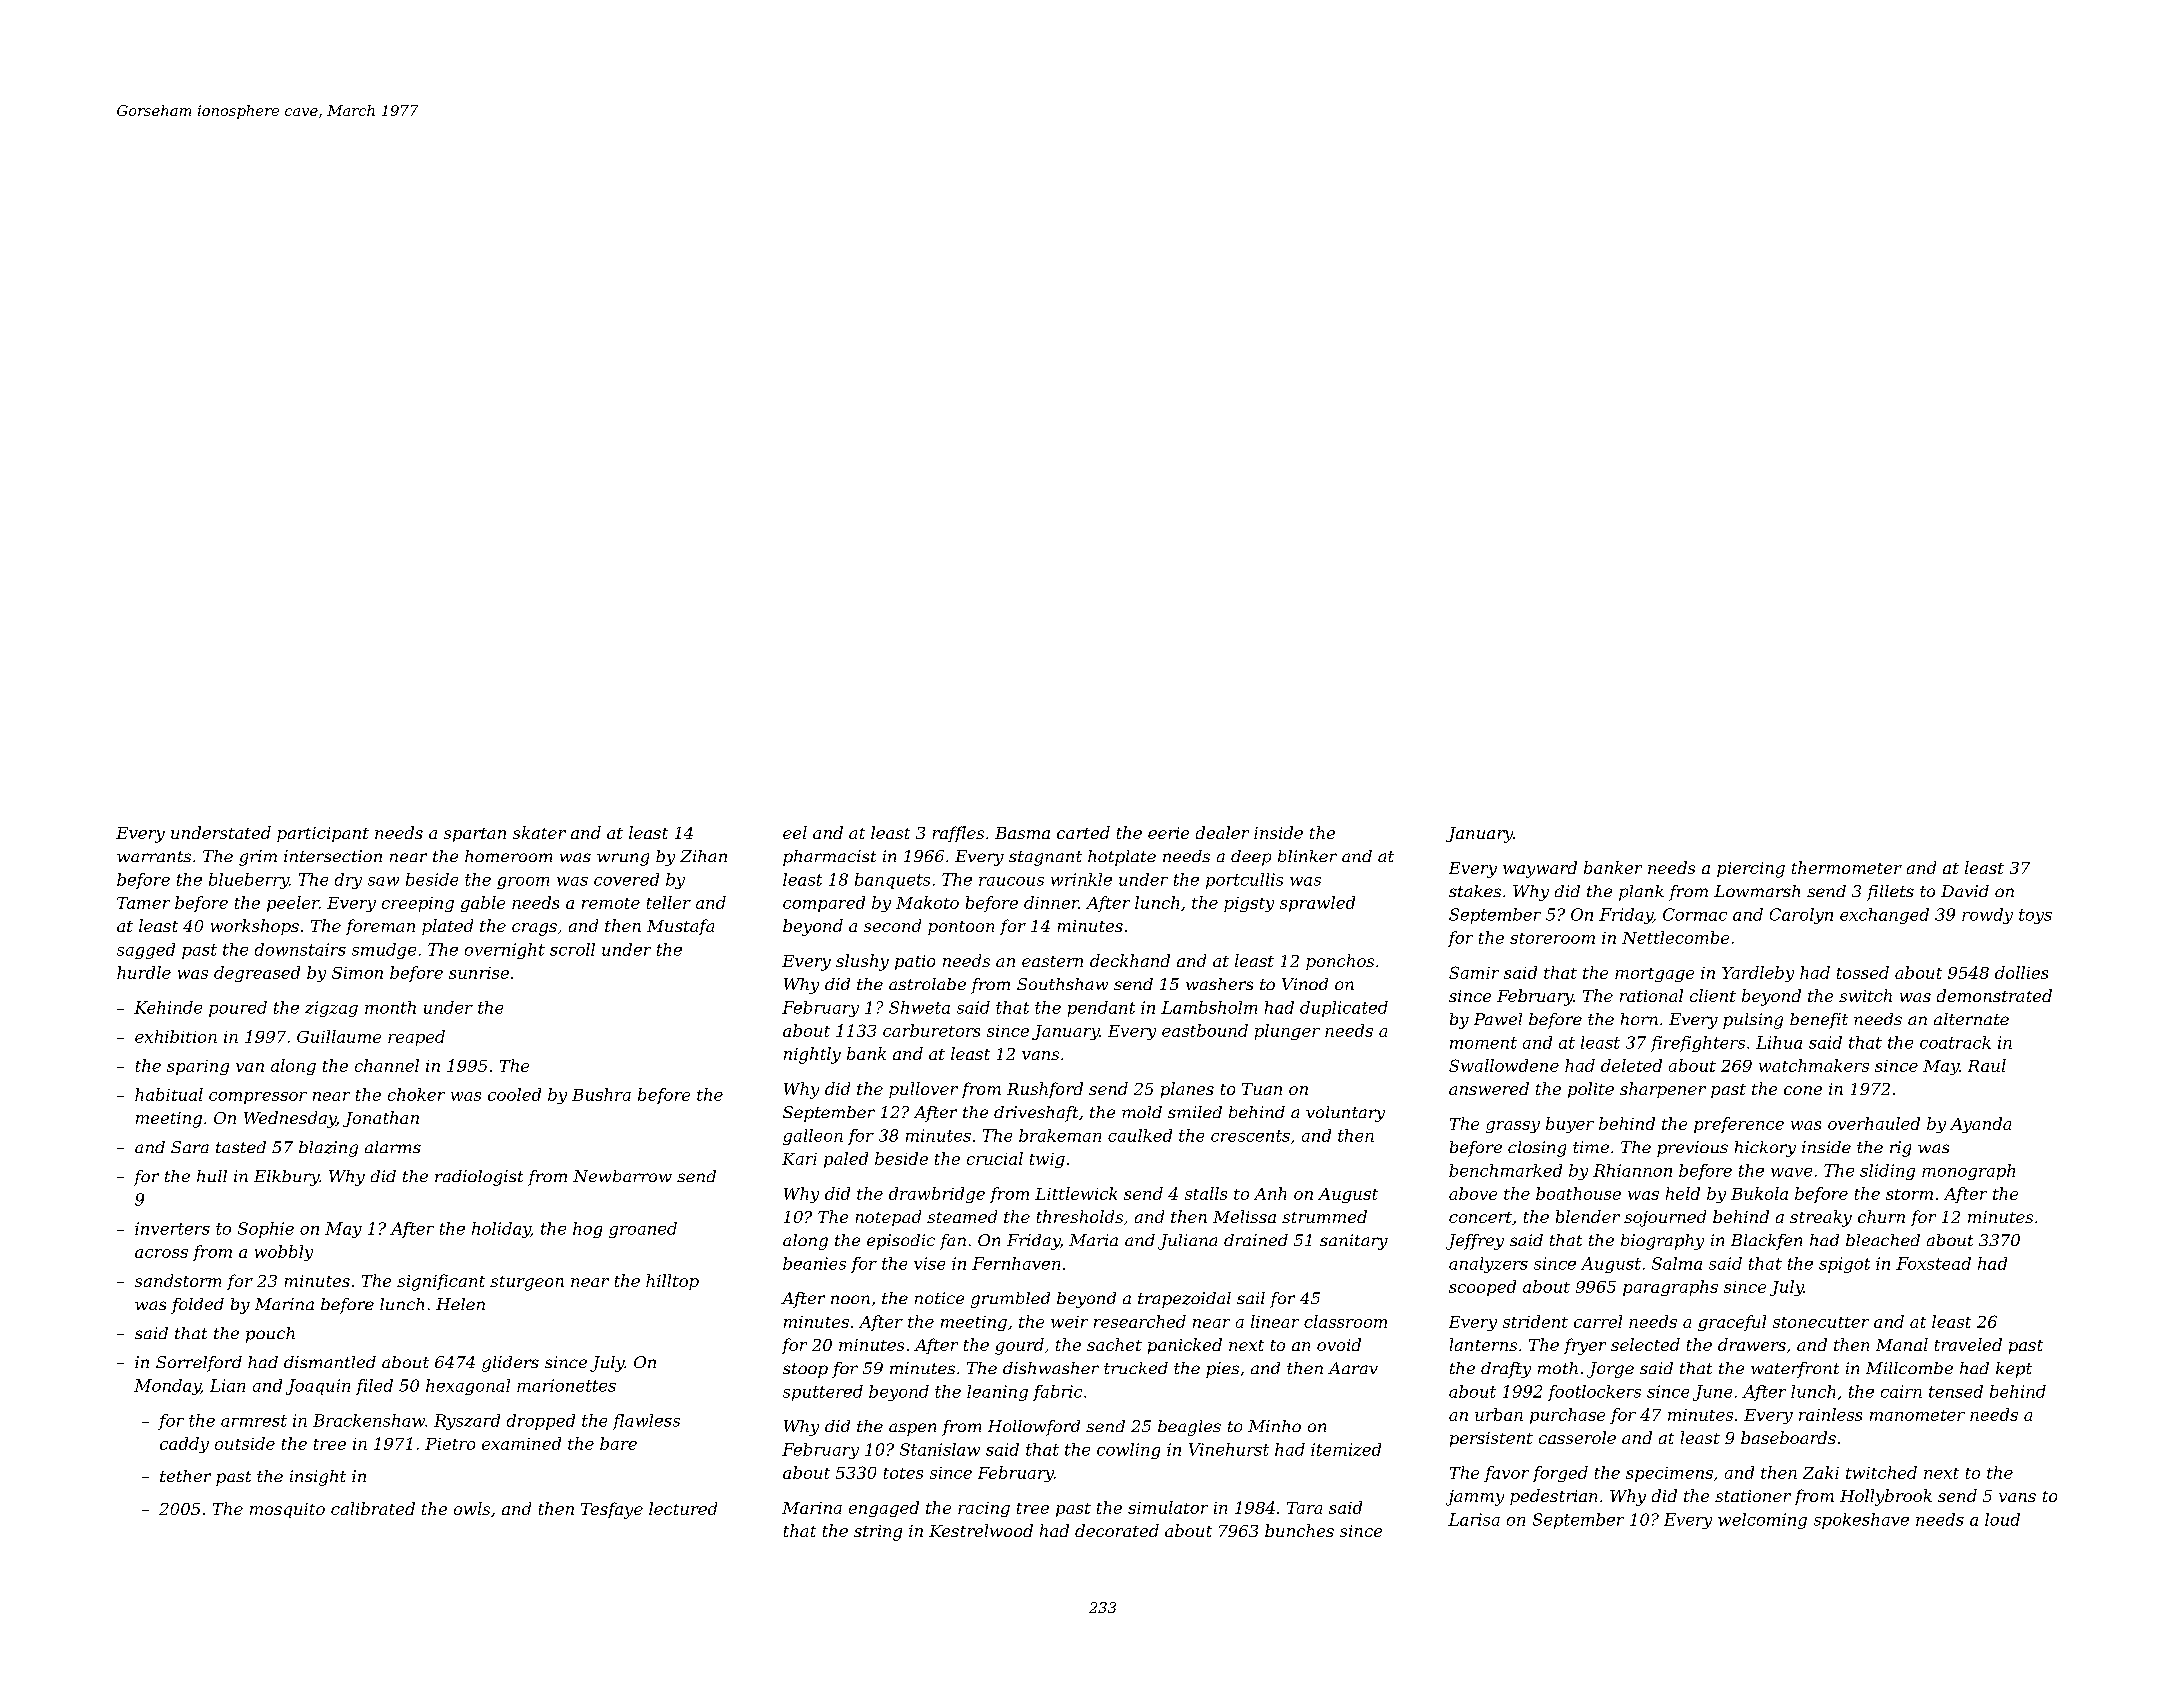  Describe the element at coordinates (1222, 832) in the document. I see `dealer` at that location.
